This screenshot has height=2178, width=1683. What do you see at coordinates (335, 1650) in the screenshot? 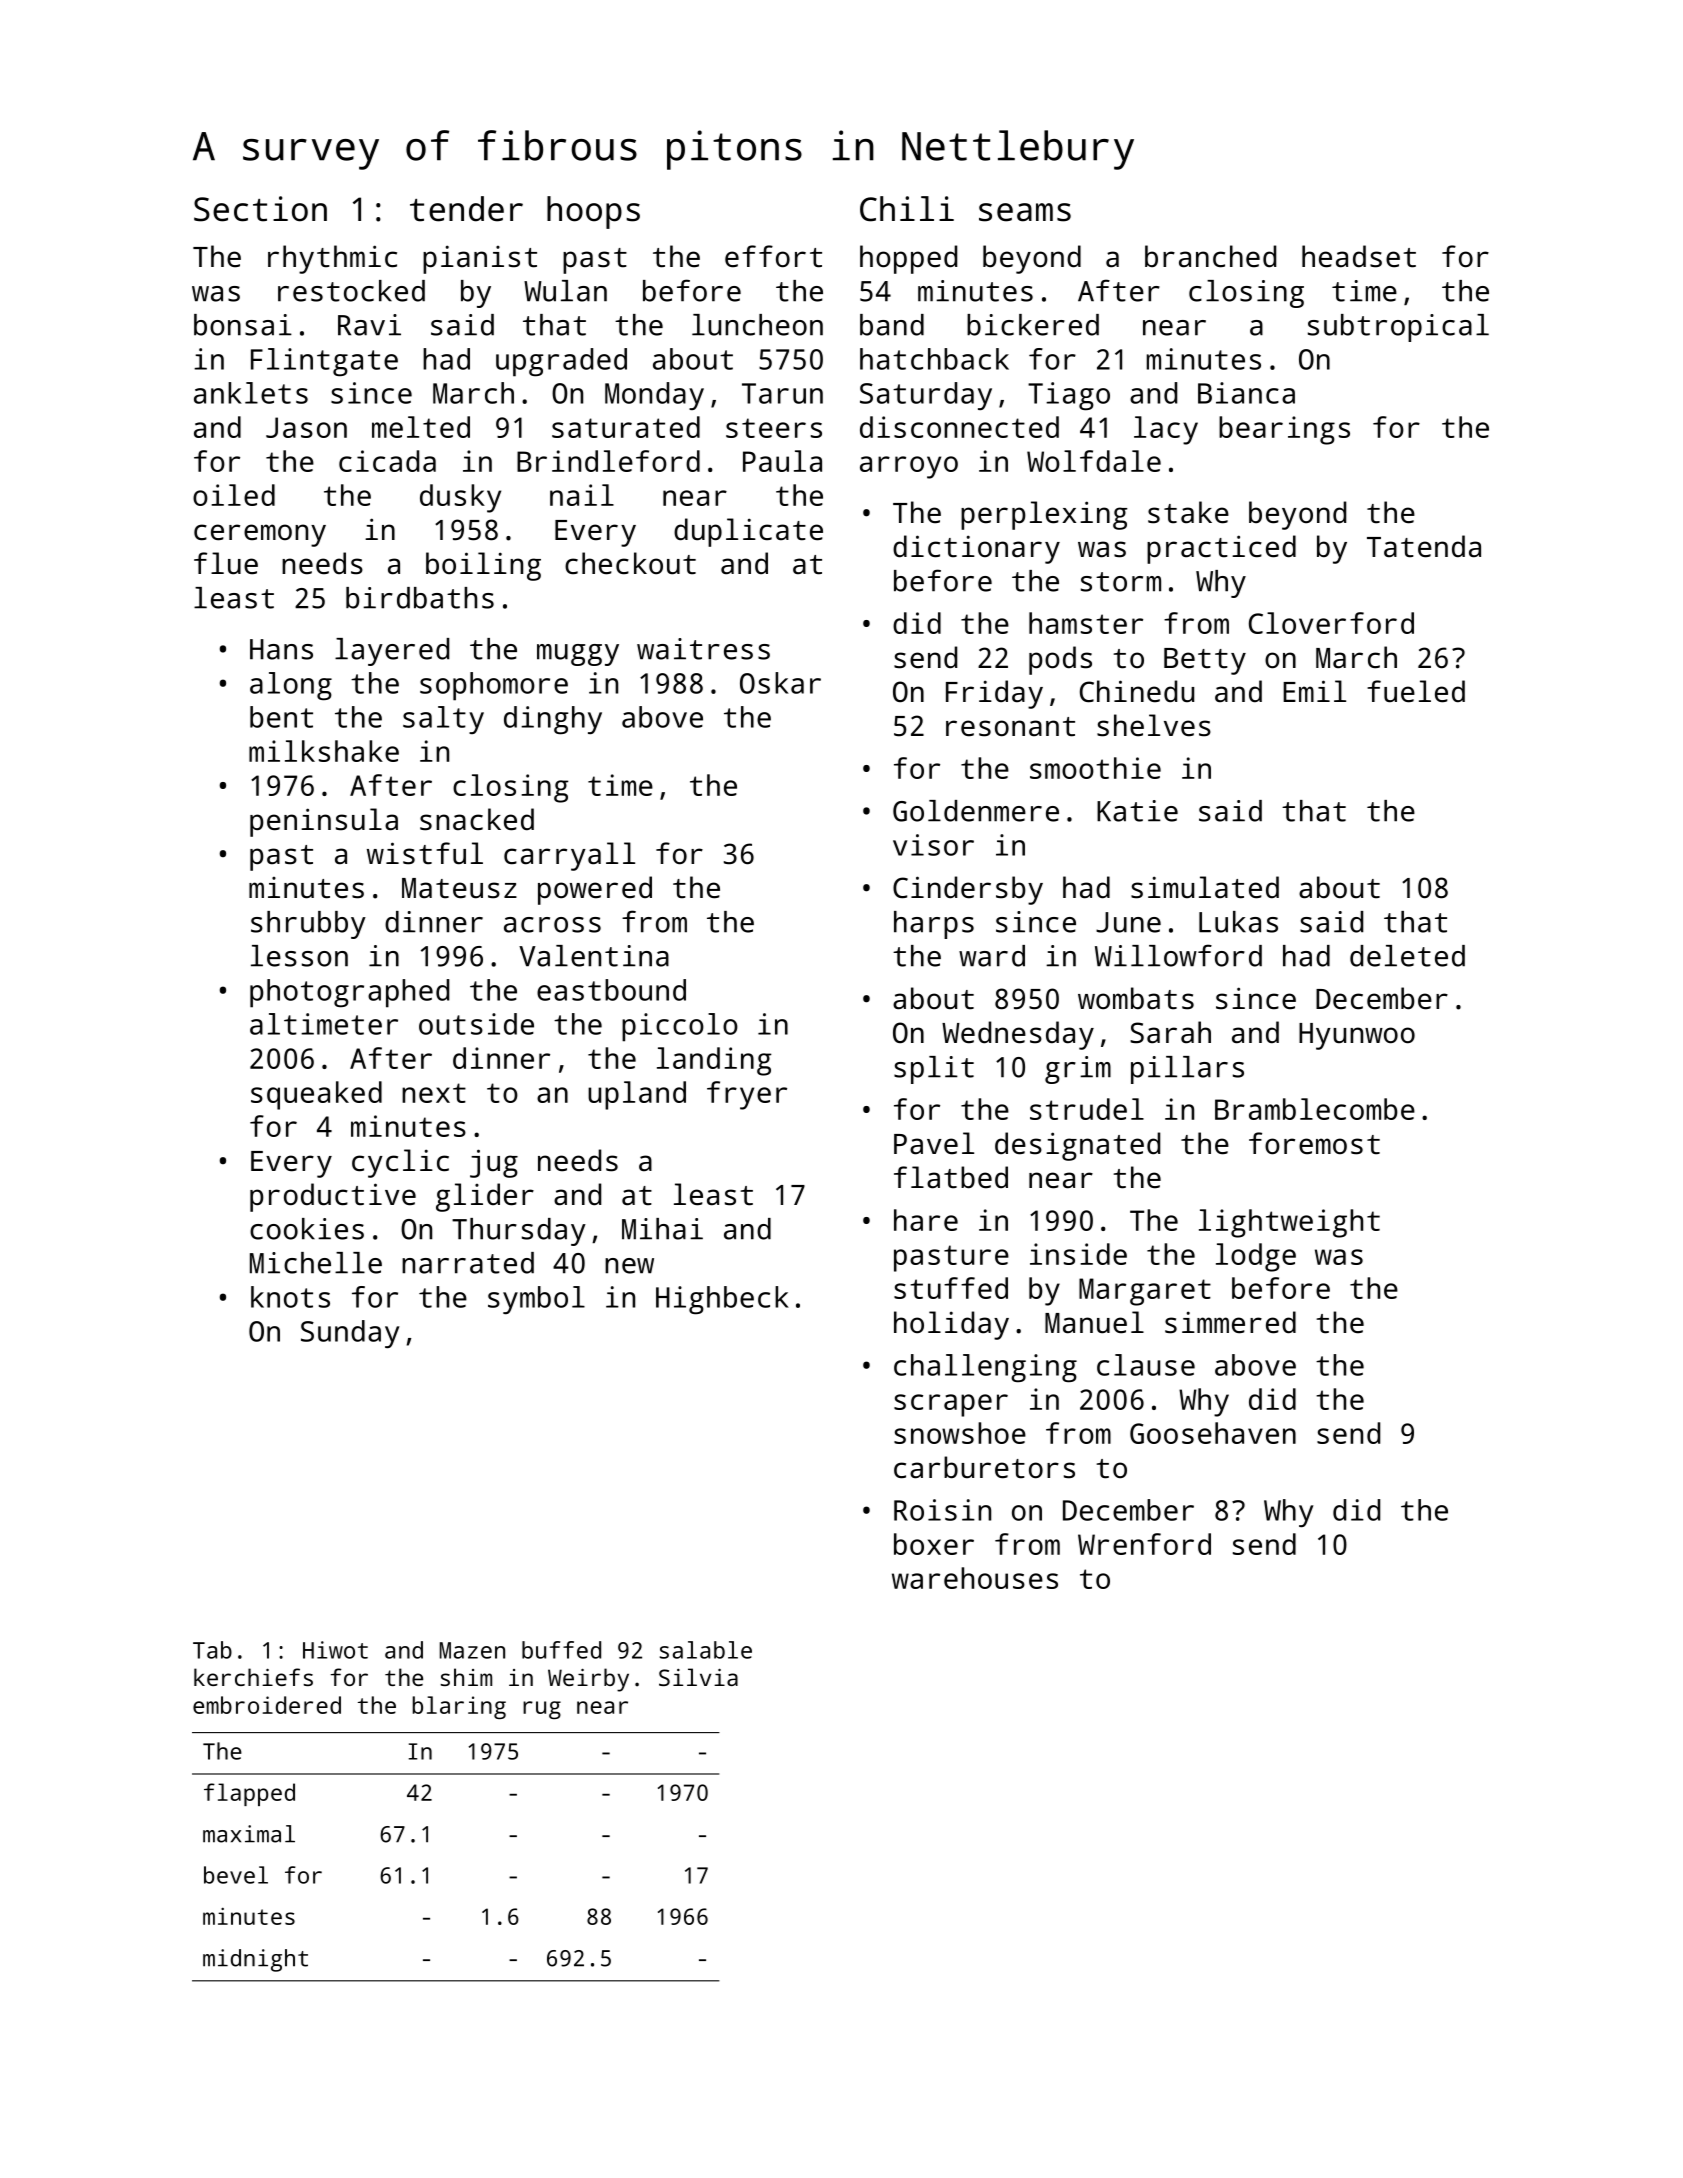
I see `Hiwot` at bounding box center [335, 1650].
